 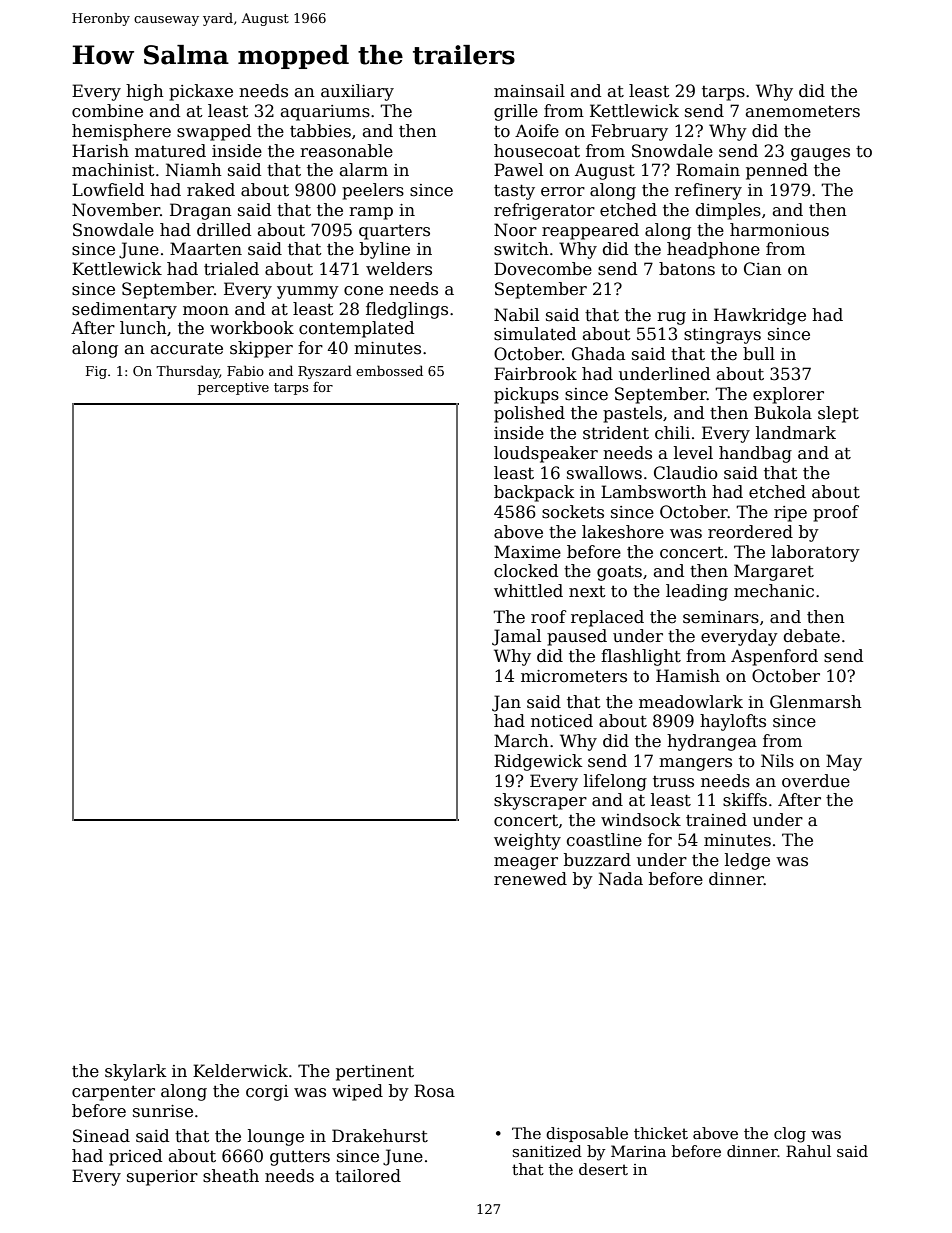 What do you see at coordinates (838, 414) in the screenshot?
I see `slept` at bounding box center [838, 414].
